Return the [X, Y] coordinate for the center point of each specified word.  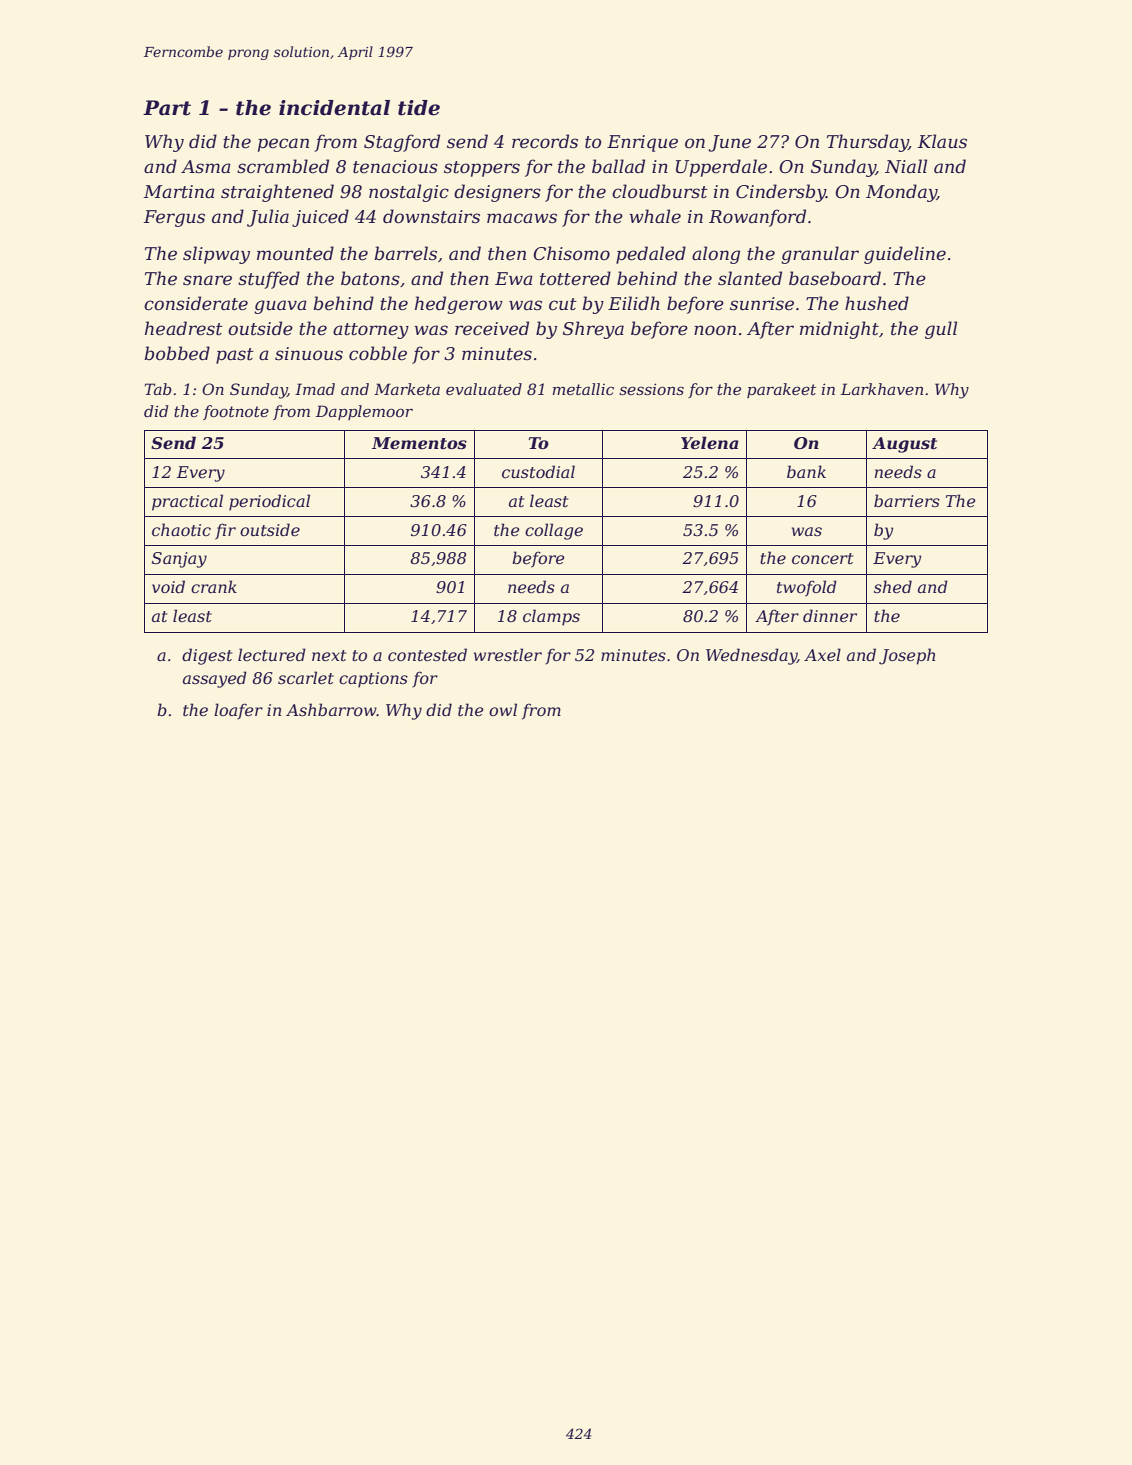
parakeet [781, 390]
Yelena [710, 442]
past [235, 356]
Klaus [942, 141]
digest [207, 656]
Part [167, 108]
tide [419, 108]
